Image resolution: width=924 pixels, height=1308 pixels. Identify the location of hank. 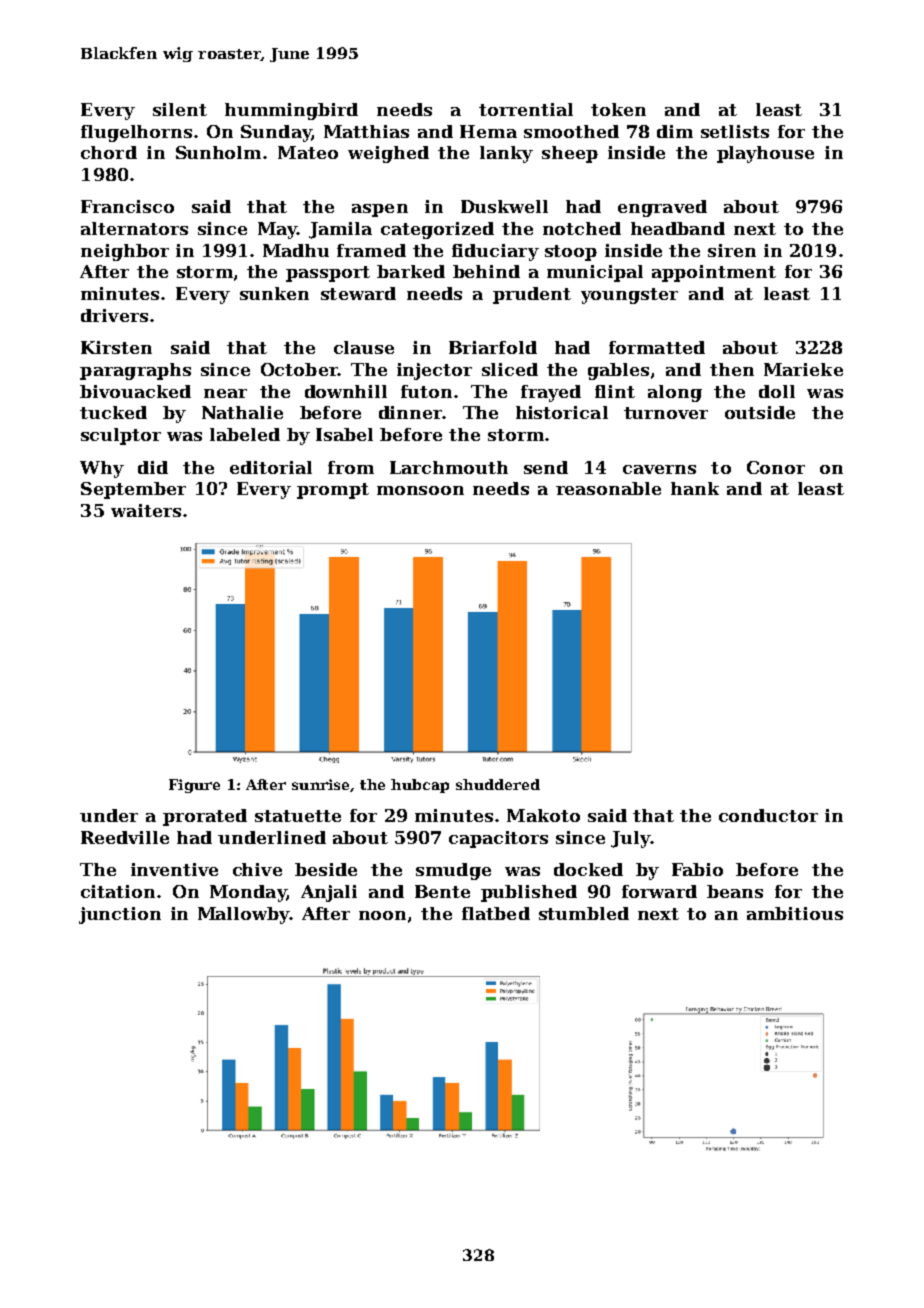
(695, 488).
